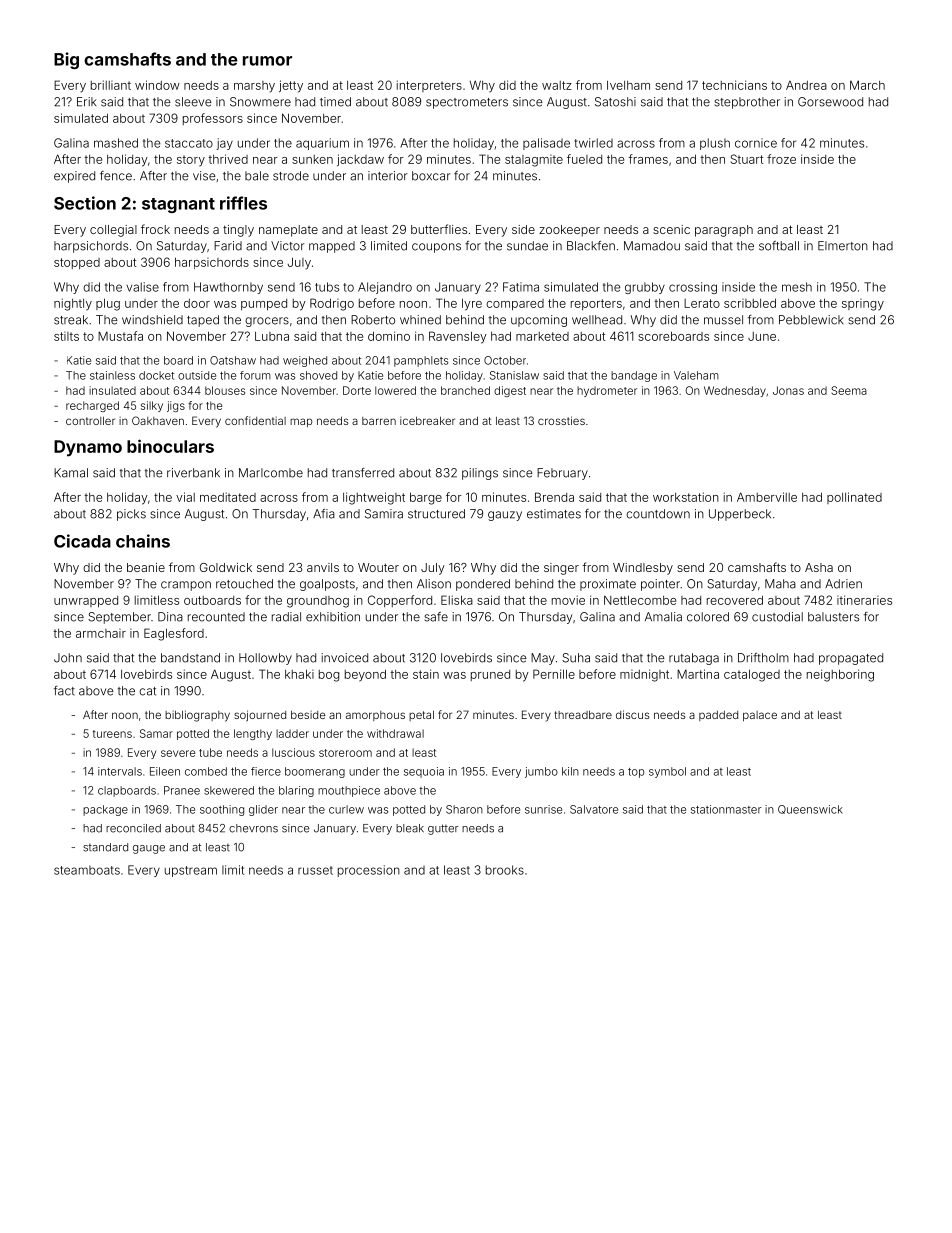  I want to click on Ravensley, so click(458, 337).
